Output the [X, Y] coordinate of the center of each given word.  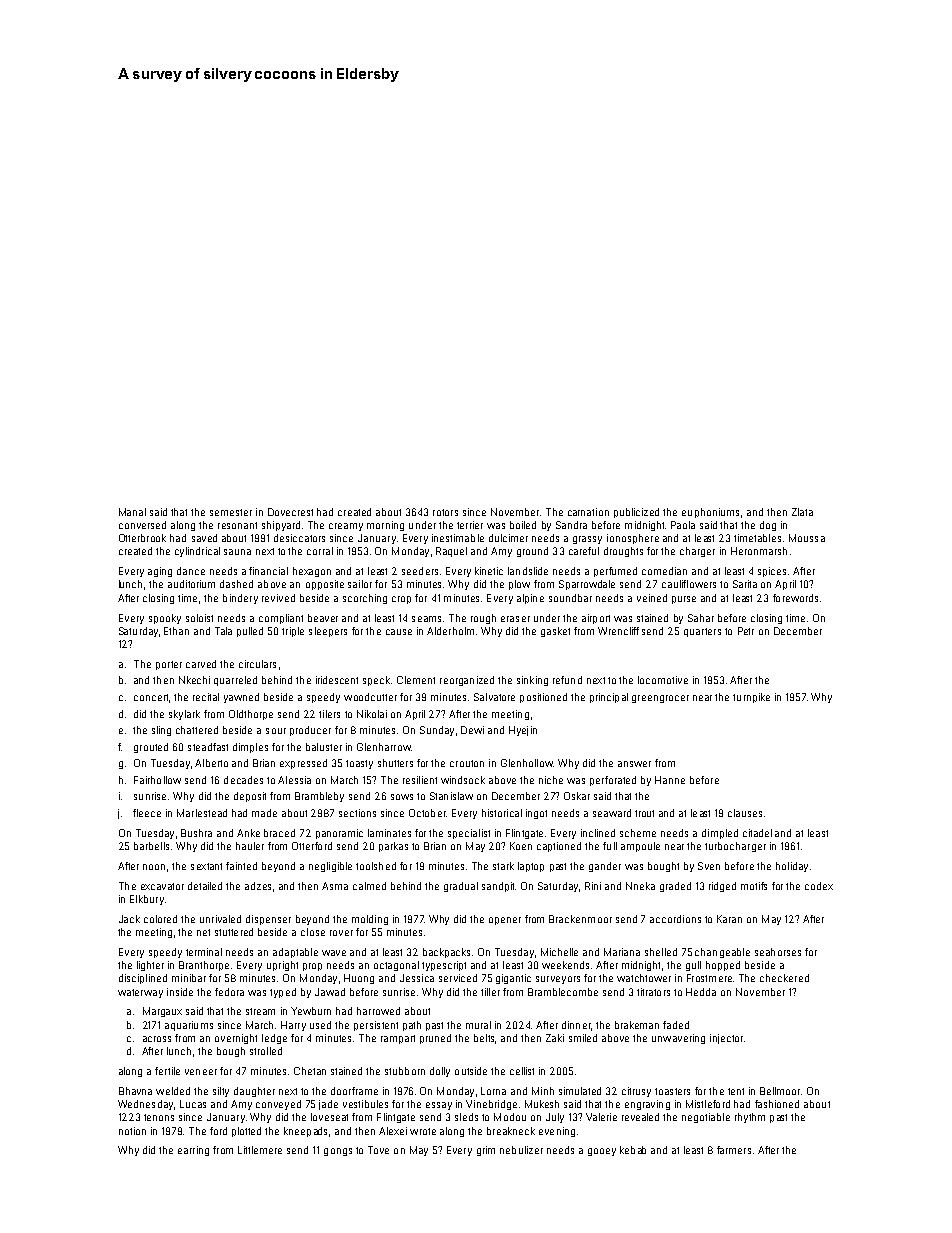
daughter [254, 1092]
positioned [543, 698]
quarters [702, 632]
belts [484, 1038]
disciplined [143, 979]
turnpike [751, 698]
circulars [257, 664]
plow [519, 585]
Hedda [701, 992]
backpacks [446, 953]
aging [160, 572]
